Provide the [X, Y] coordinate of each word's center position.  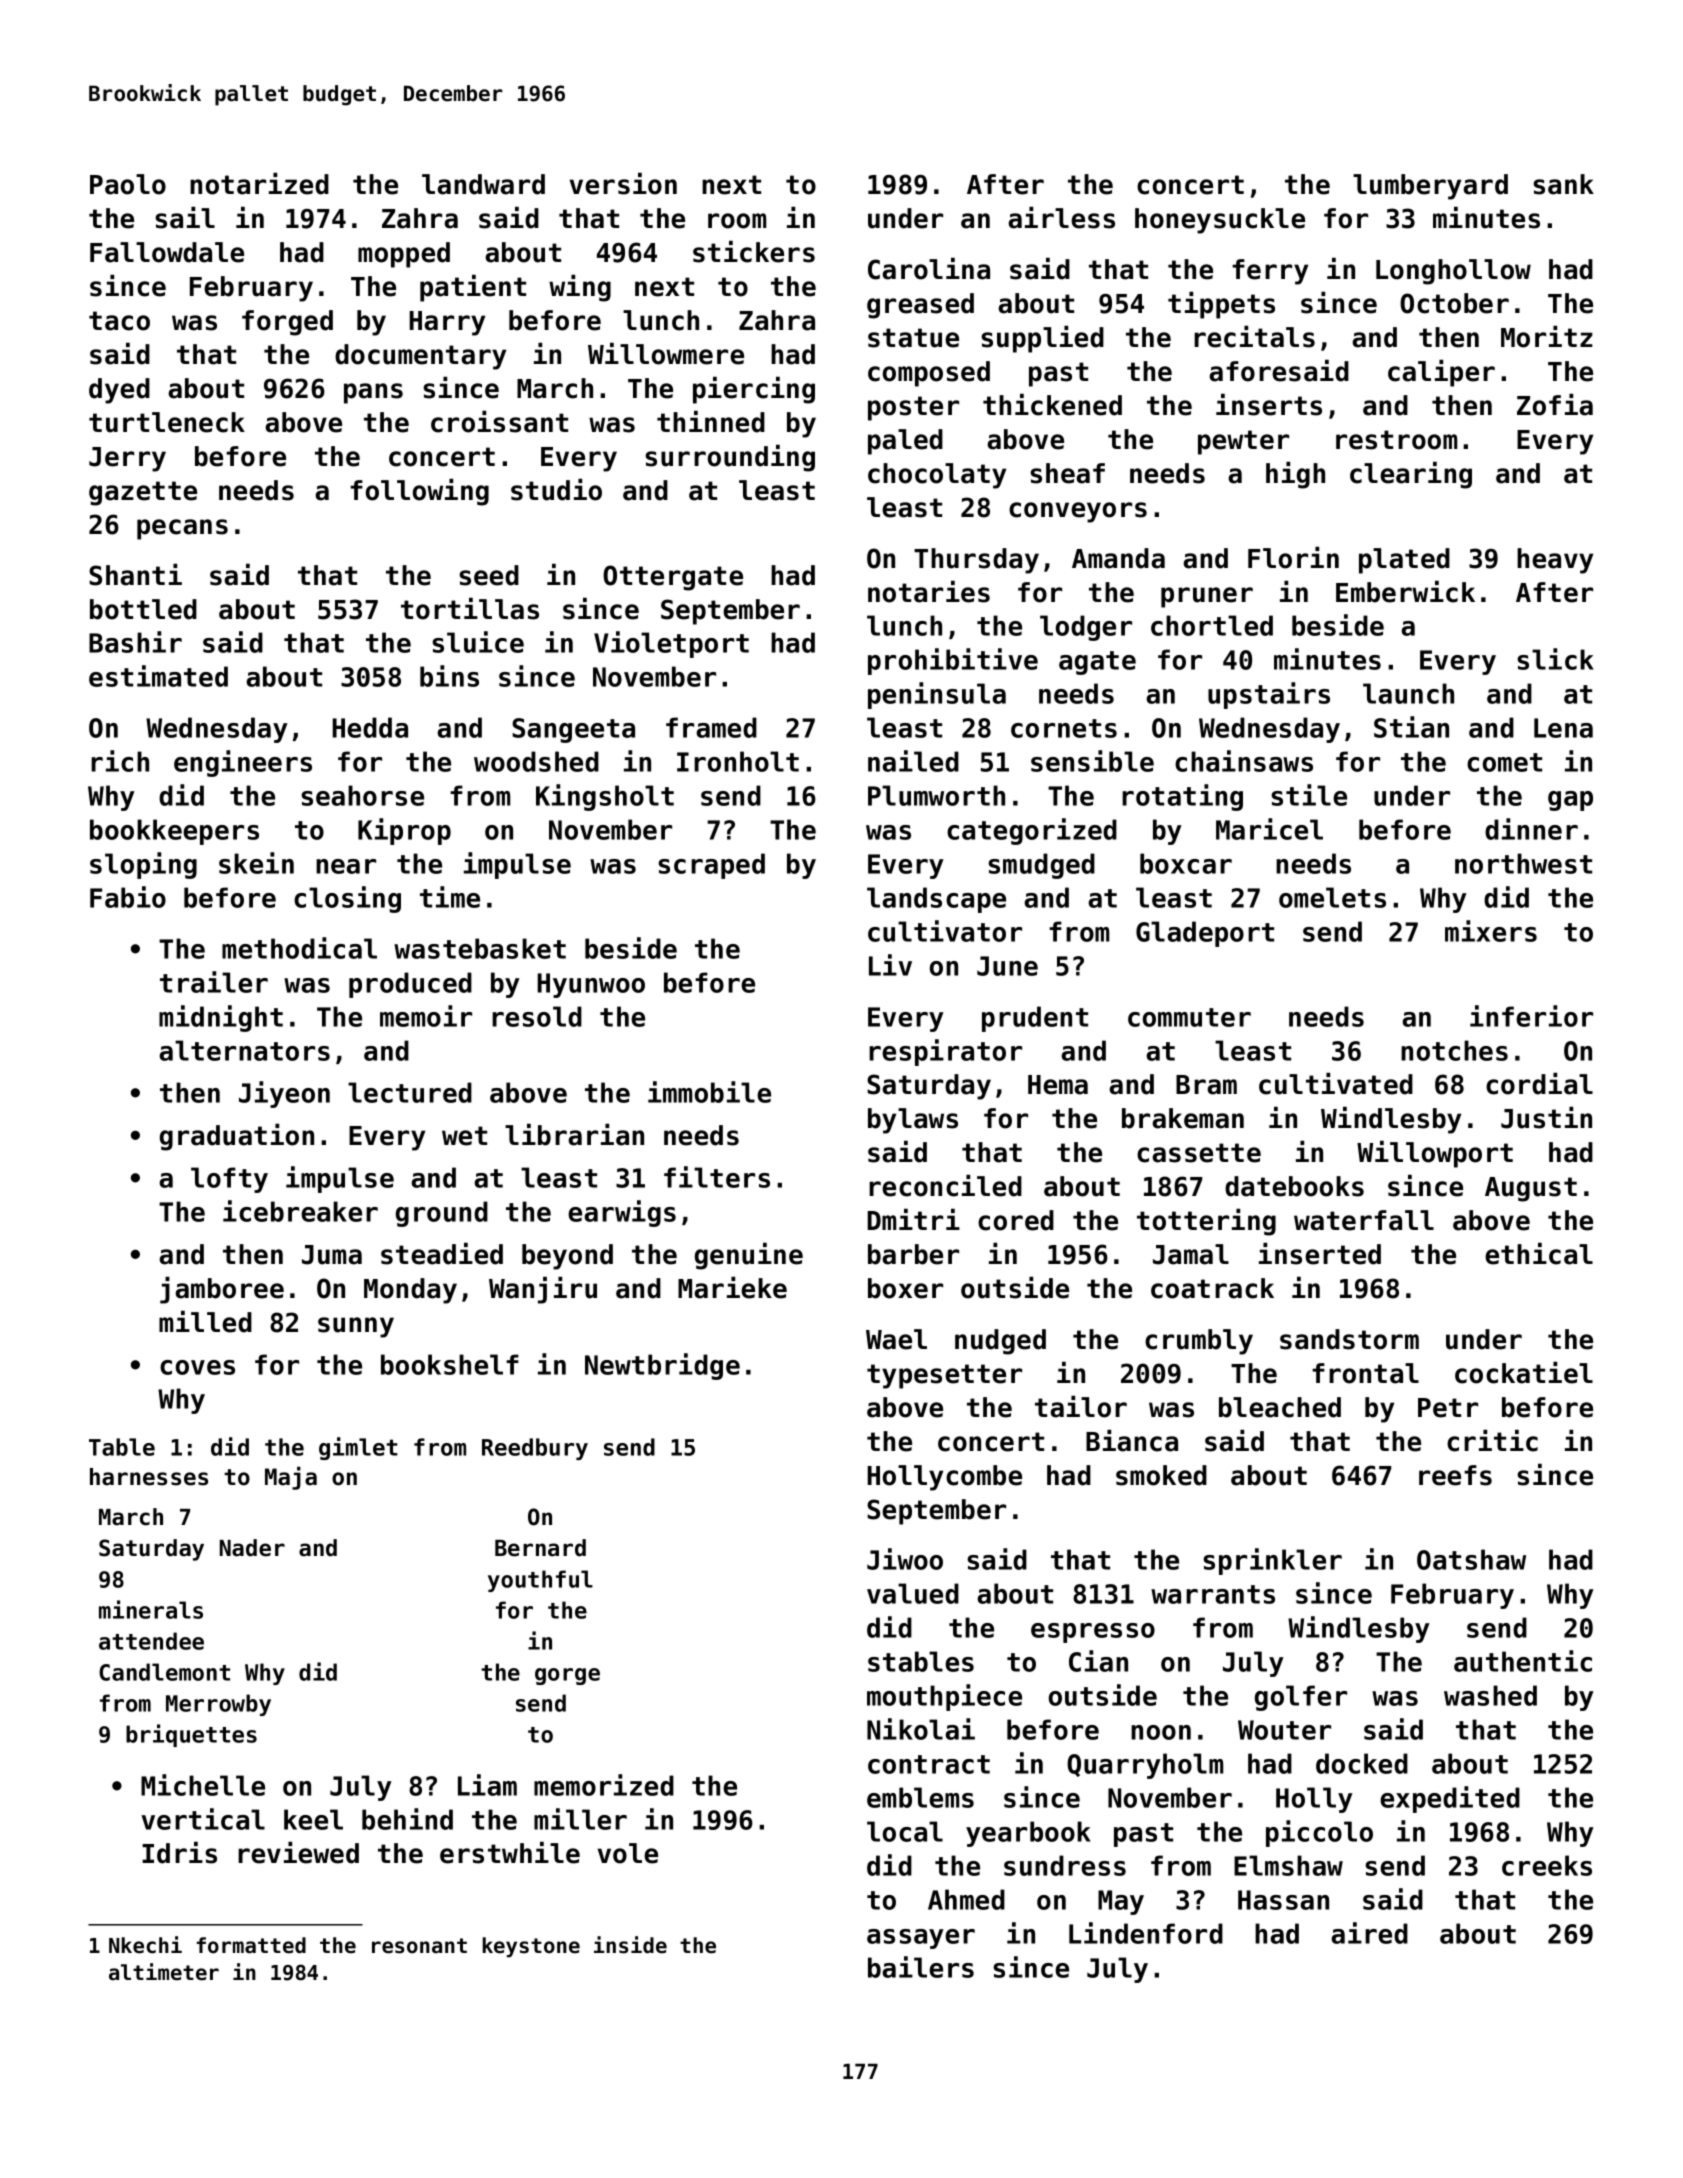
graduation [237, 1137]
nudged [1000, 1342]
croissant [499, 422]
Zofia [1555, 405]
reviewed [298, 1853]
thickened [1052, 405]
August [1531, 1189]
